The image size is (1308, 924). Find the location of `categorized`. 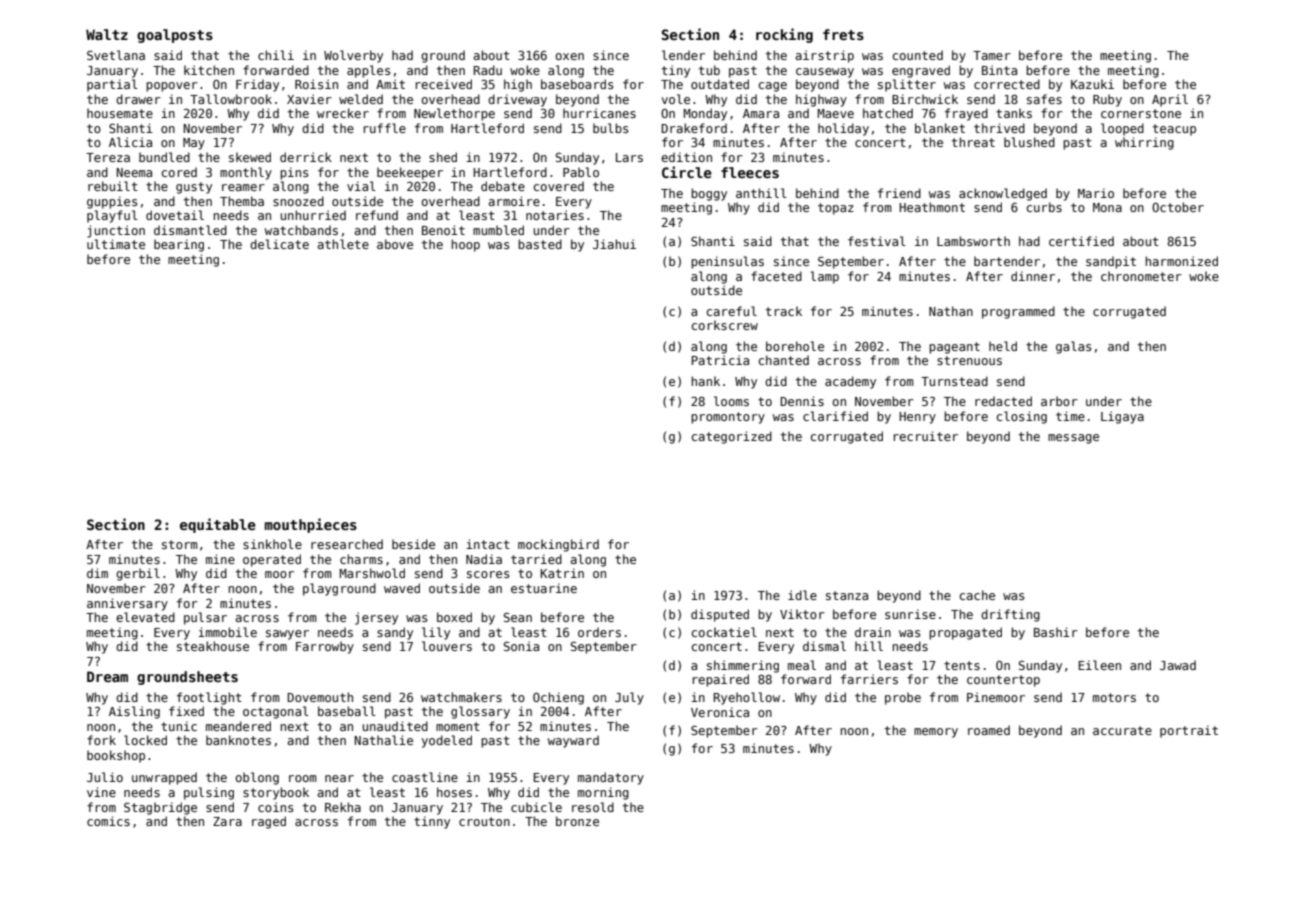

categorized is located at coordinates (732, 437).
